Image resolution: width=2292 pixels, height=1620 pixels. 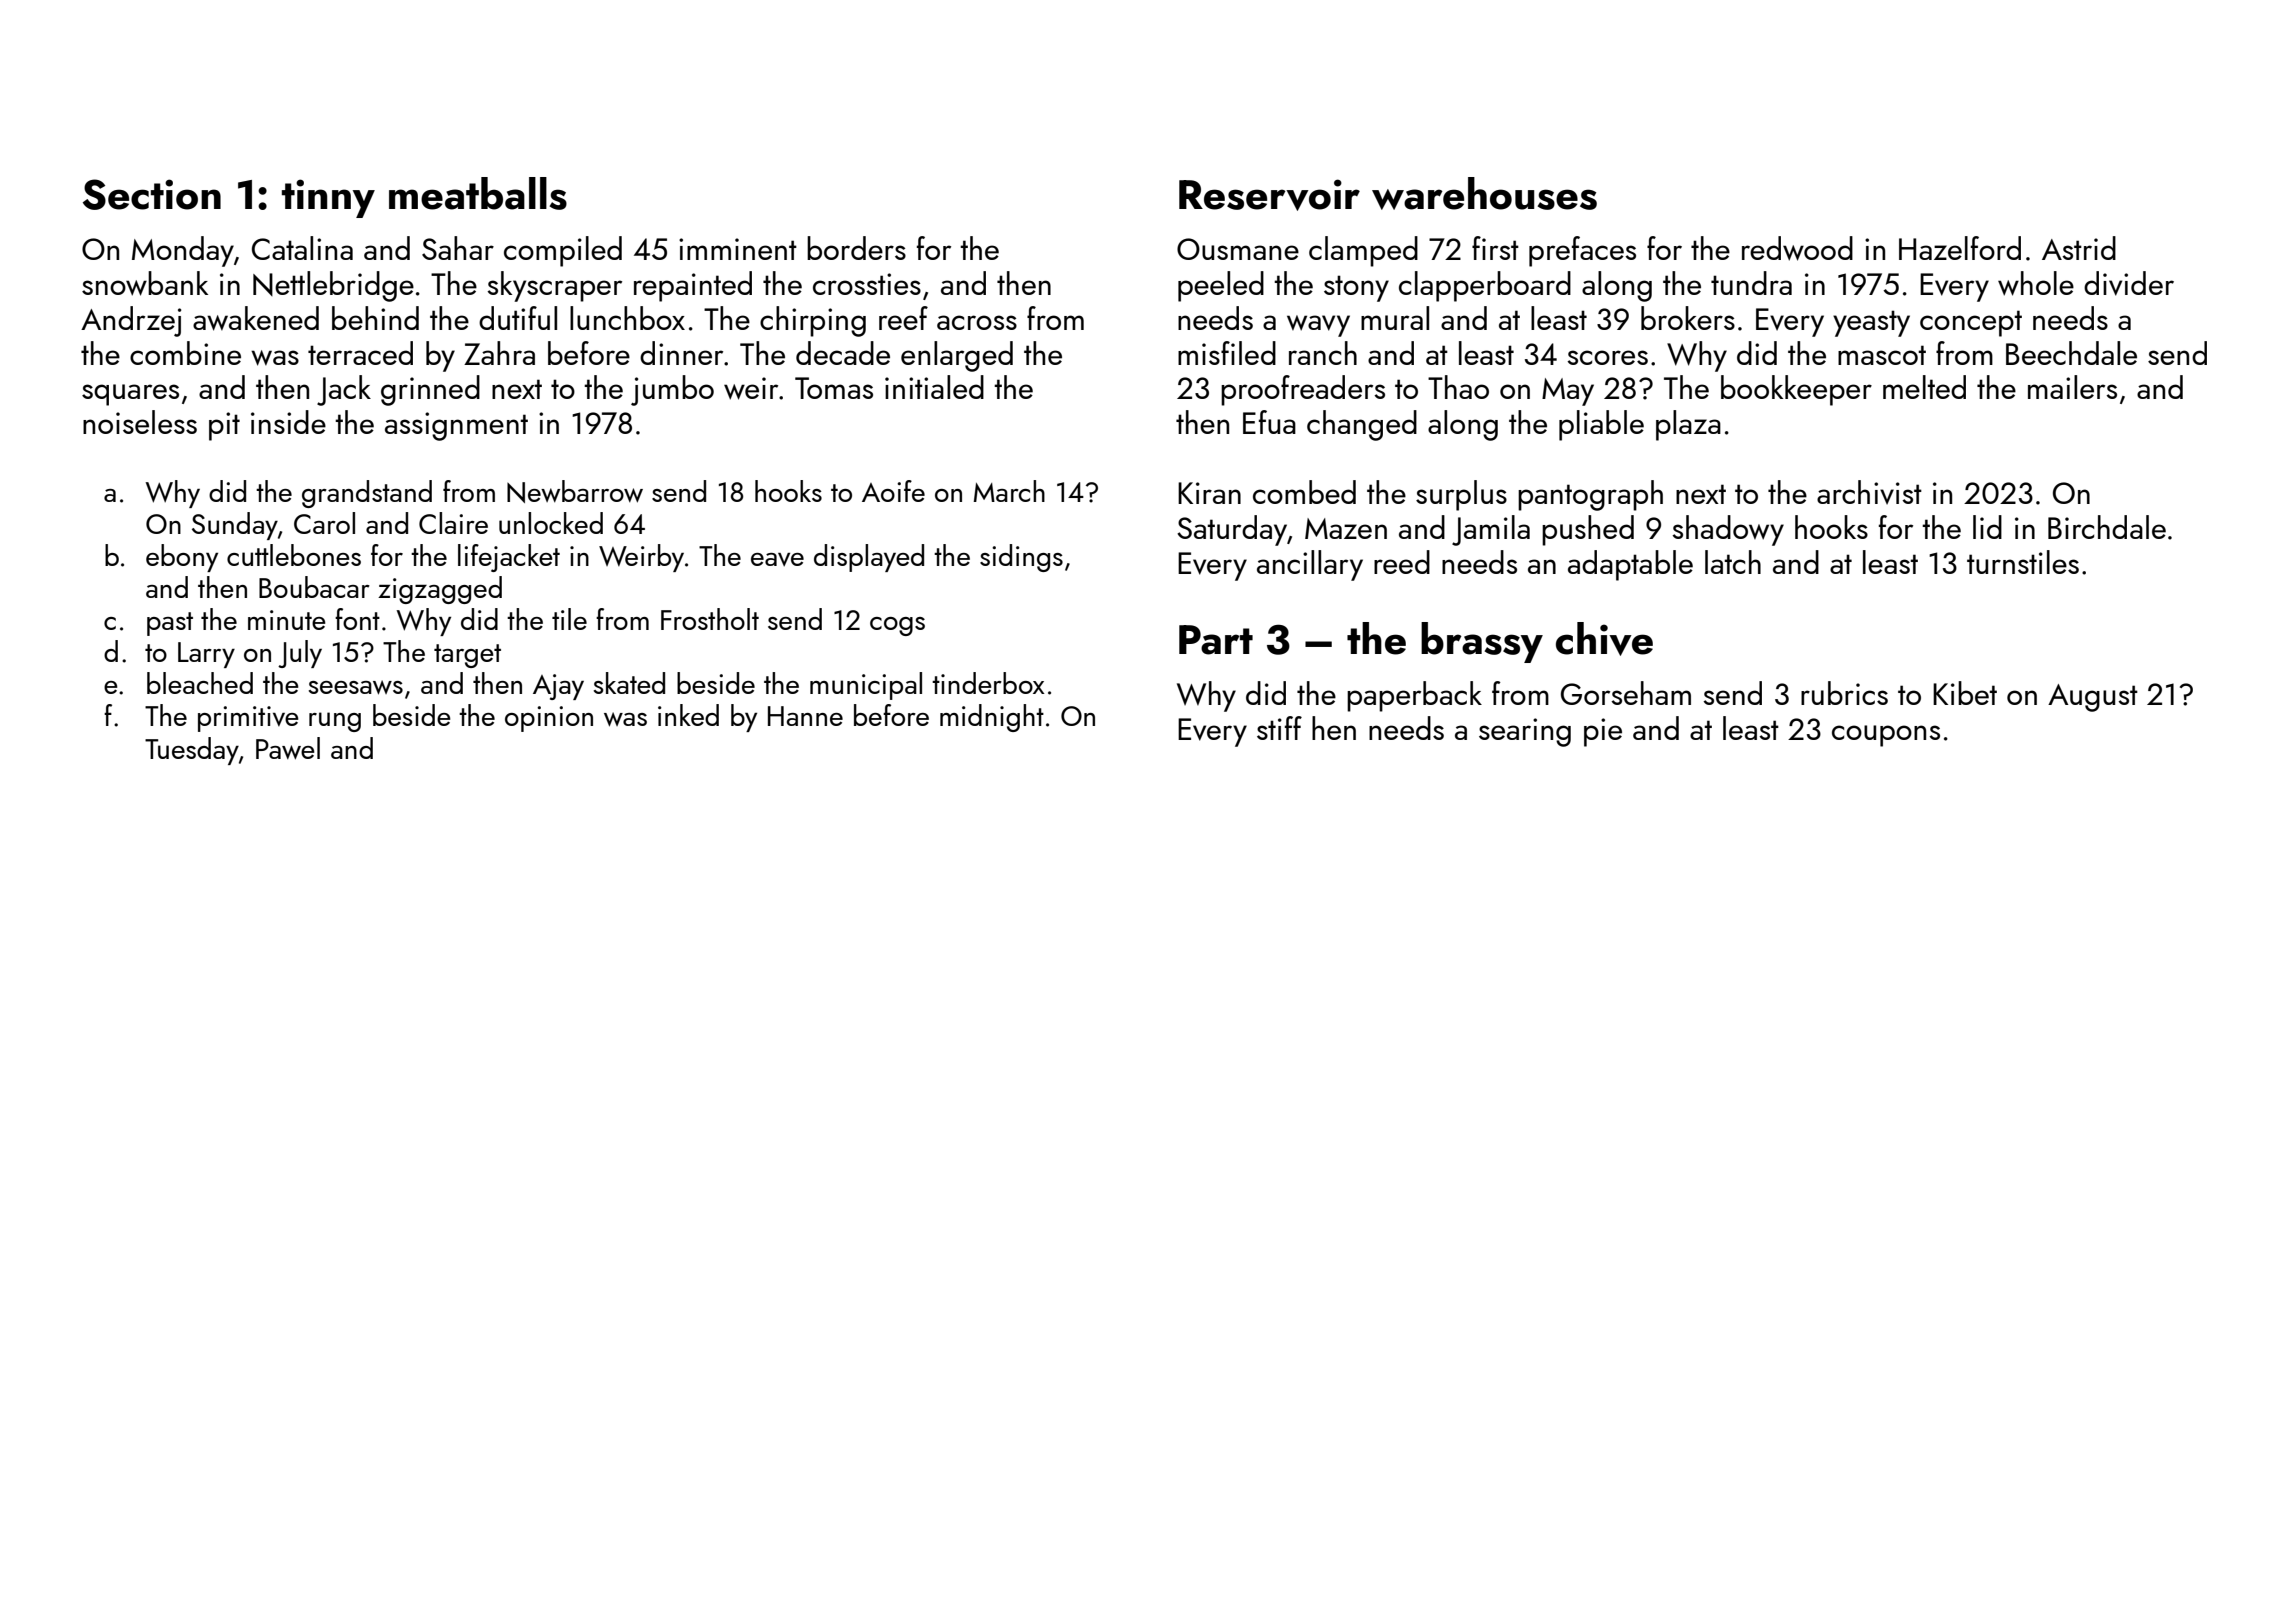 What do you see at coordinates (1402, 562) in the screenshot?
I see `reed` at bounding box center [1402, 562].
